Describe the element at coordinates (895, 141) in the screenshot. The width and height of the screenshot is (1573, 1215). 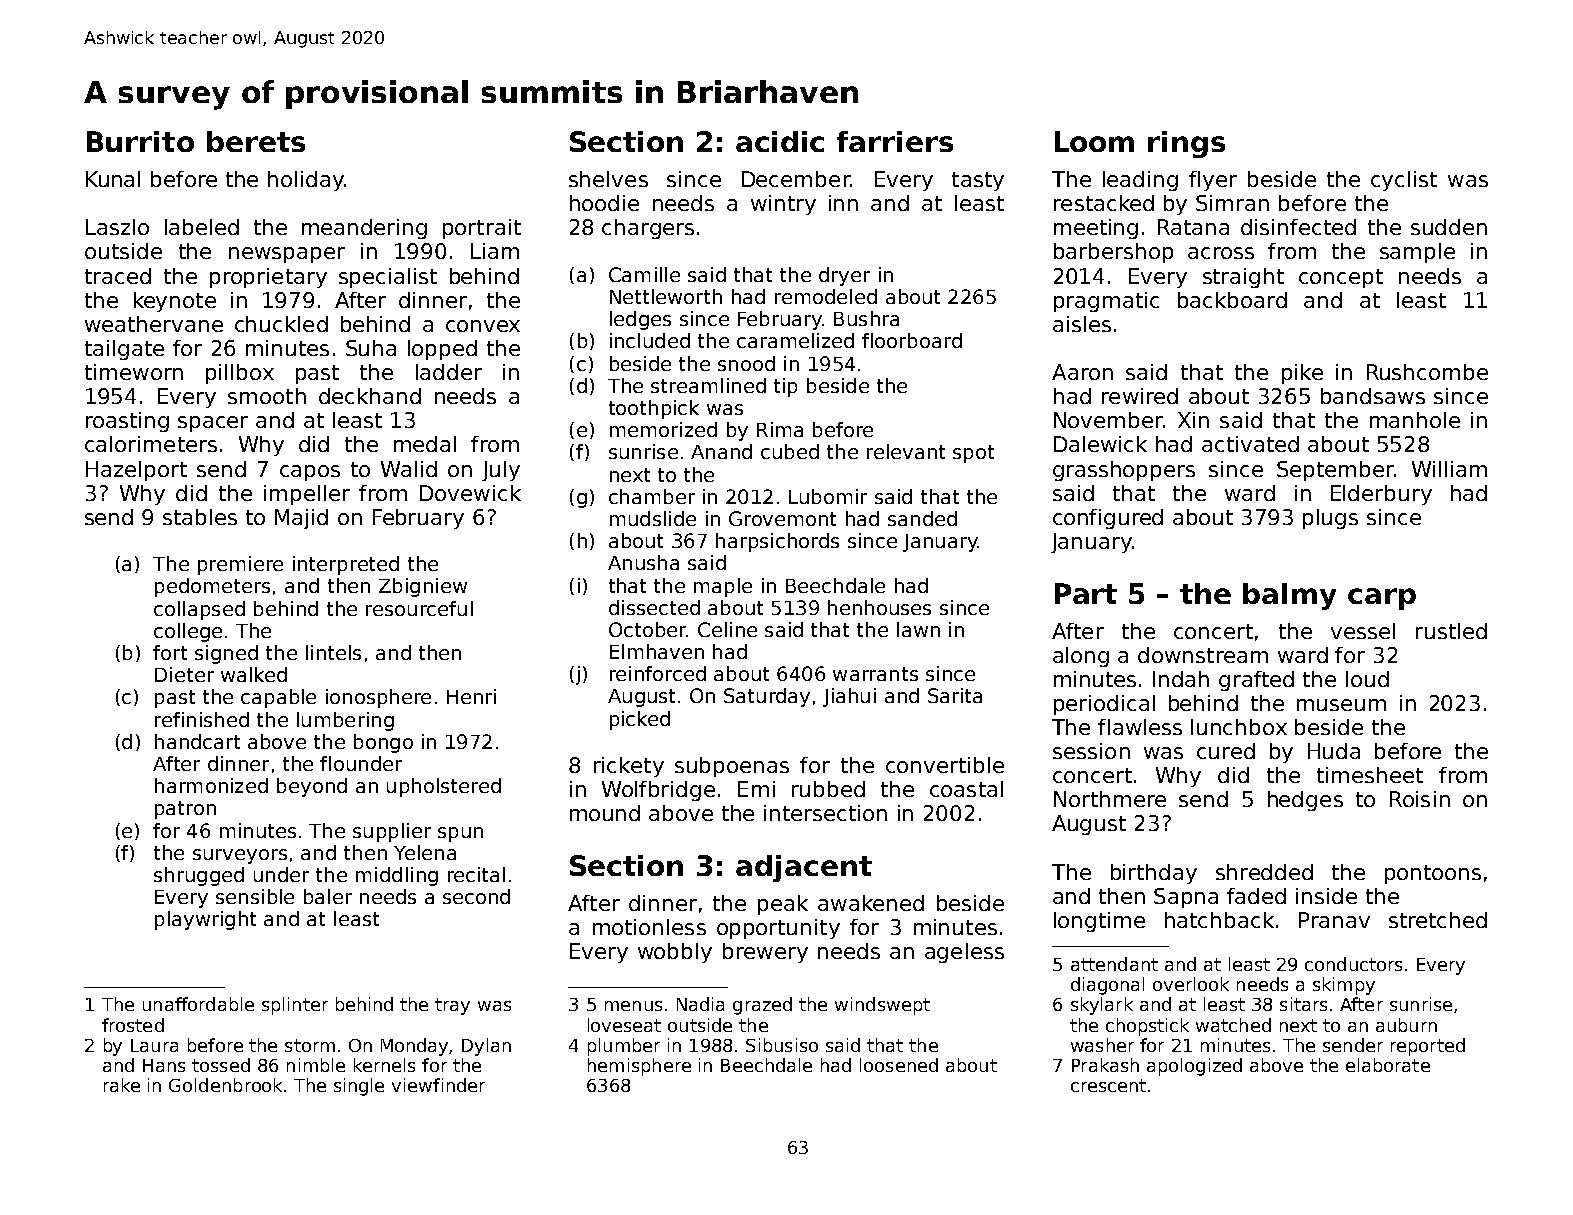
I see `farriers` at that location.
